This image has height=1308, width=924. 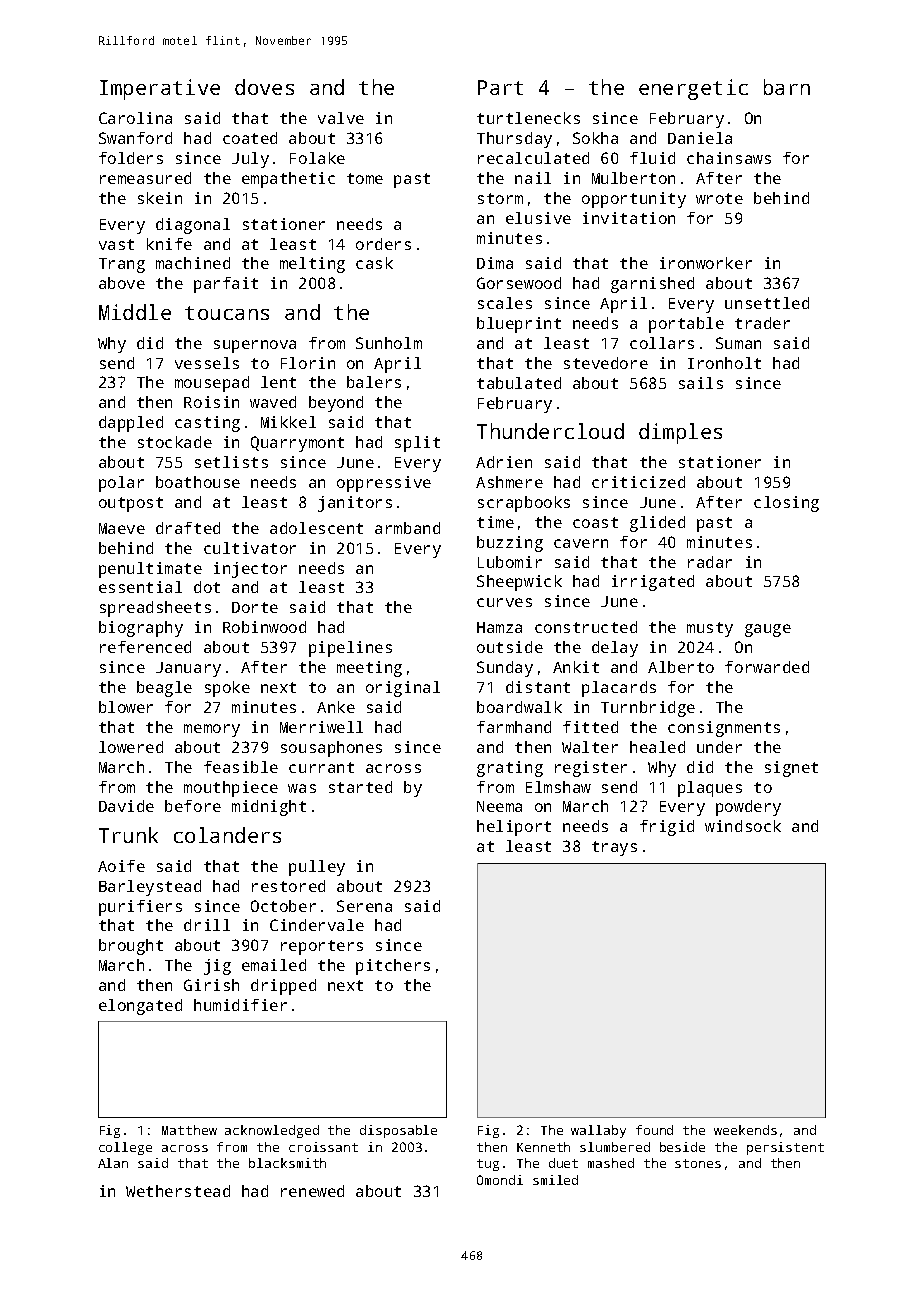 What do you see at coordinates (122, 283) in the image?
I see `above` at bounding box center [122, 283].
